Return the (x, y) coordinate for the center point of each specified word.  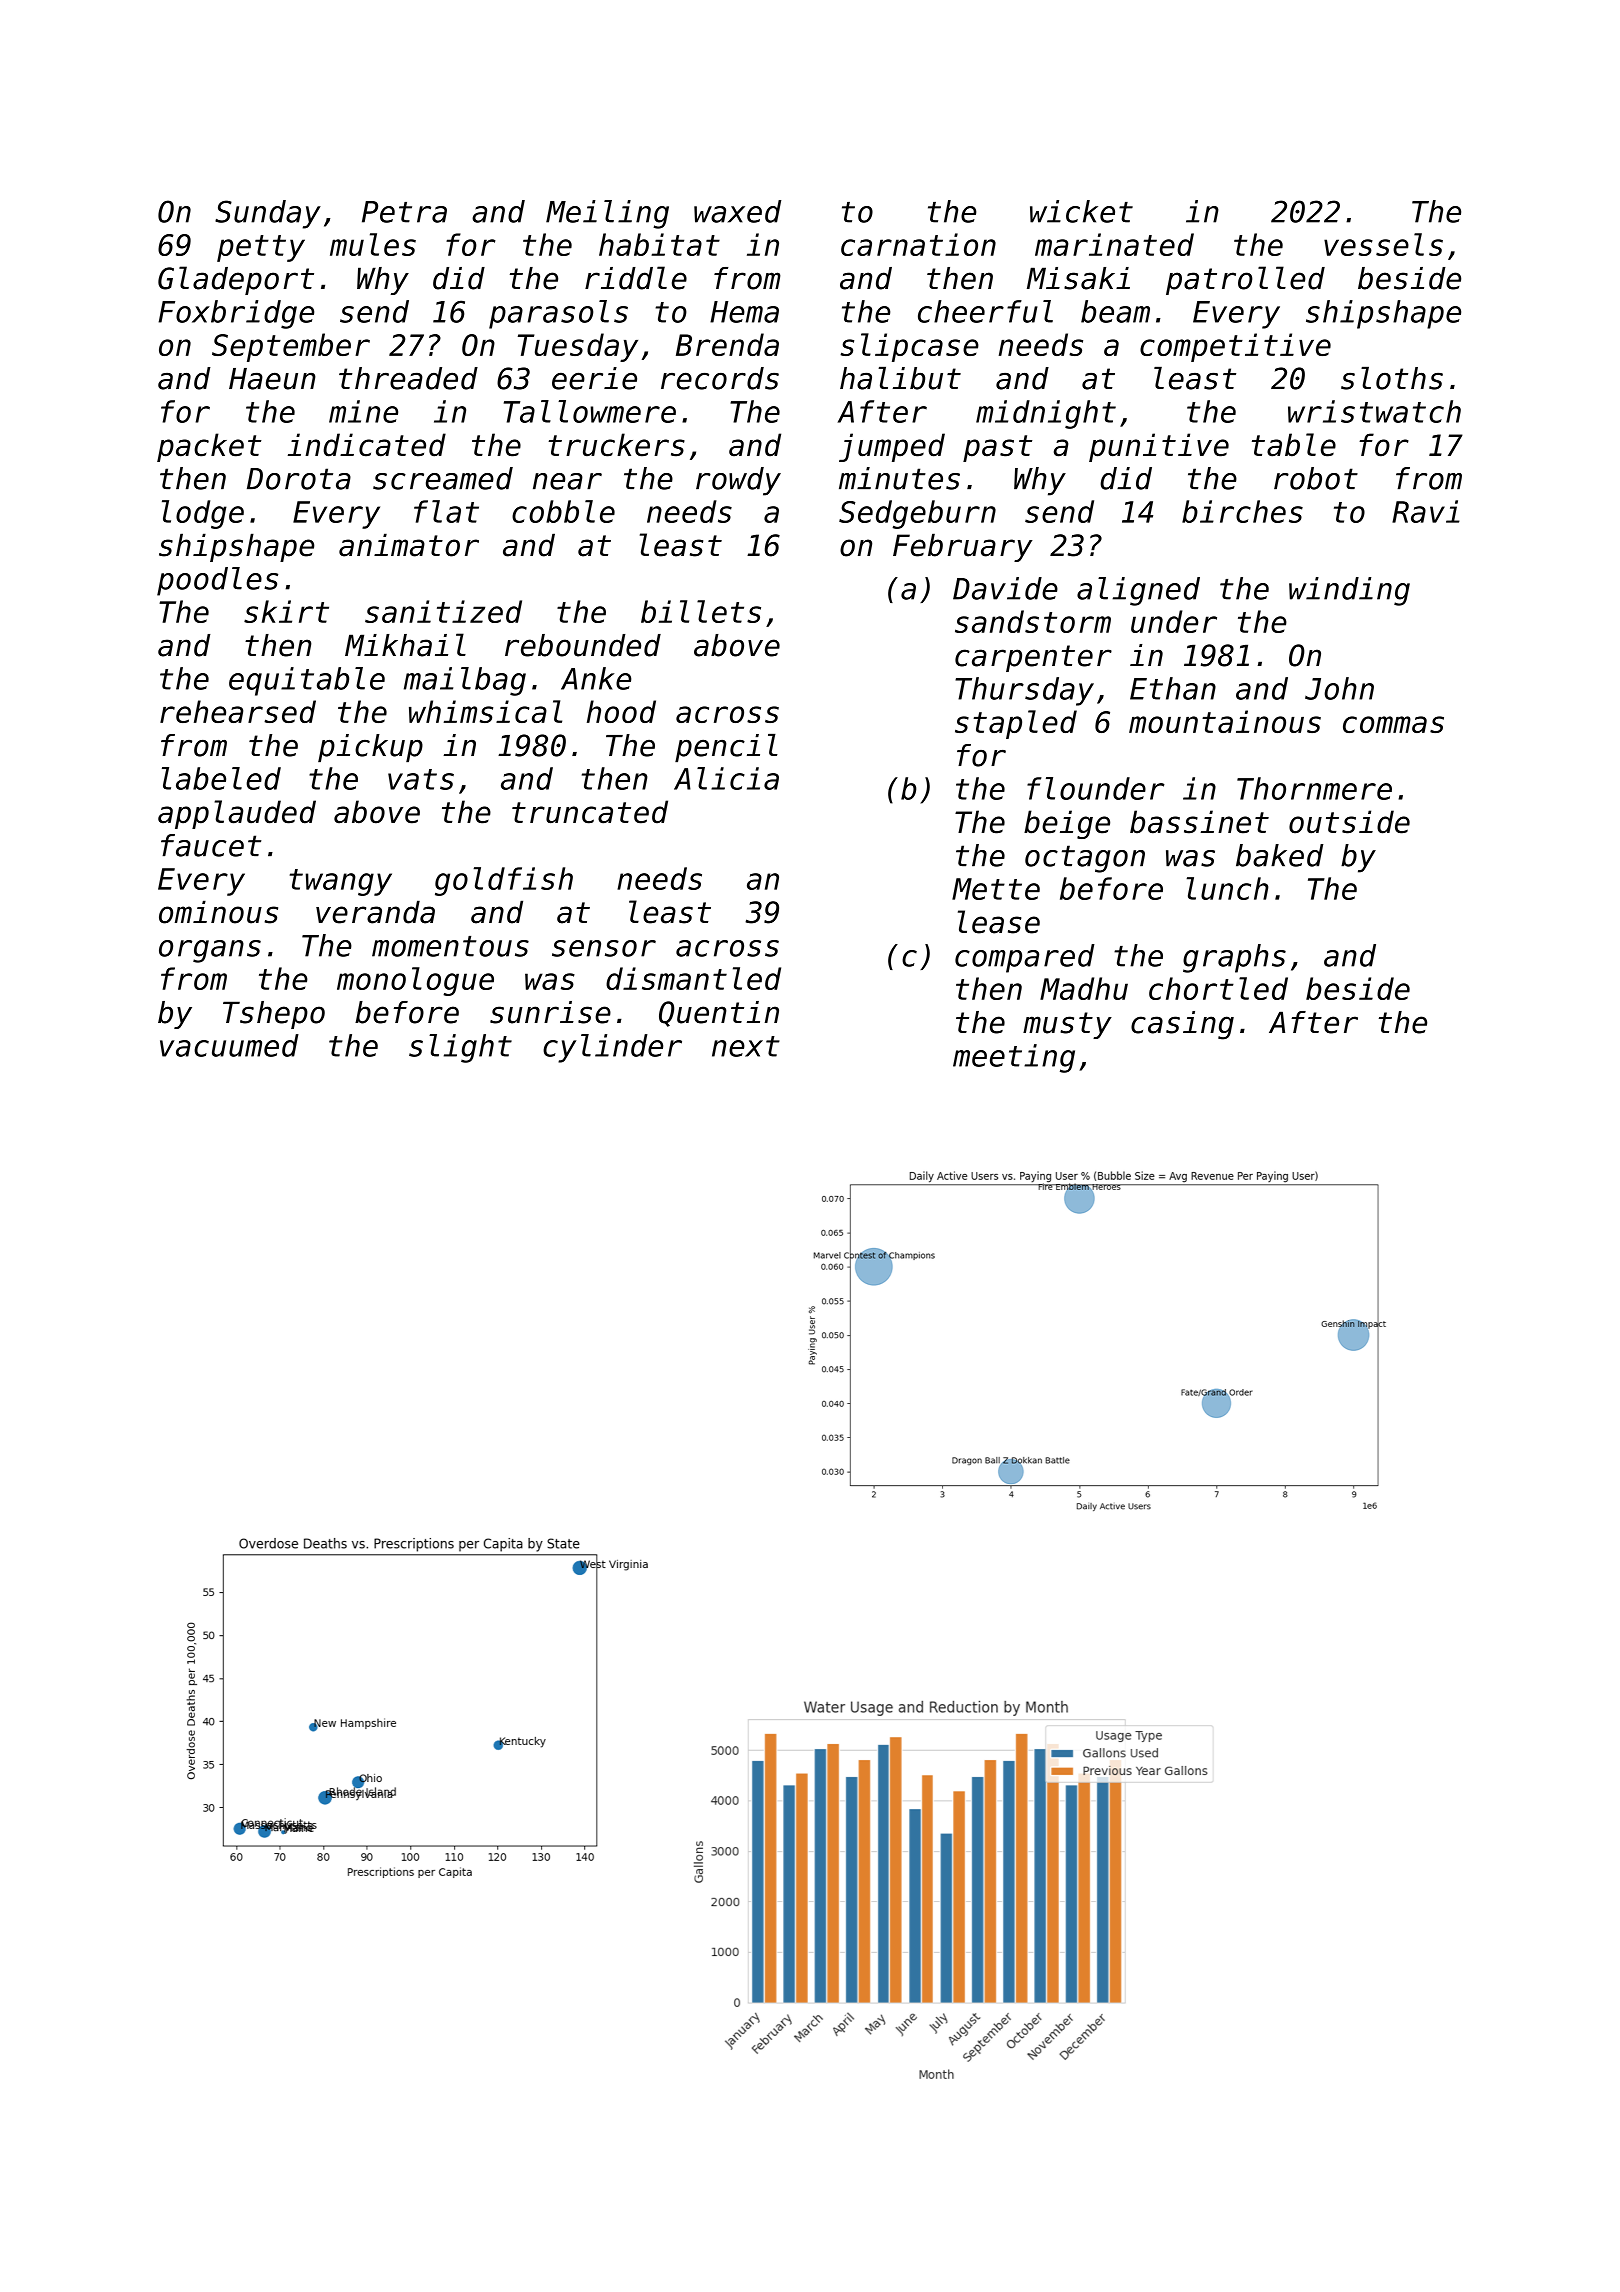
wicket (1081, 211)
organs (210, 951)
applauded (237, 814)
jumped (892, 447)
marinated (1114, 244)
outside (1349, 822)
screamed (443, 478)
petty (261, 248)
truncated (590, 812)
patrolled (1245, 280)
